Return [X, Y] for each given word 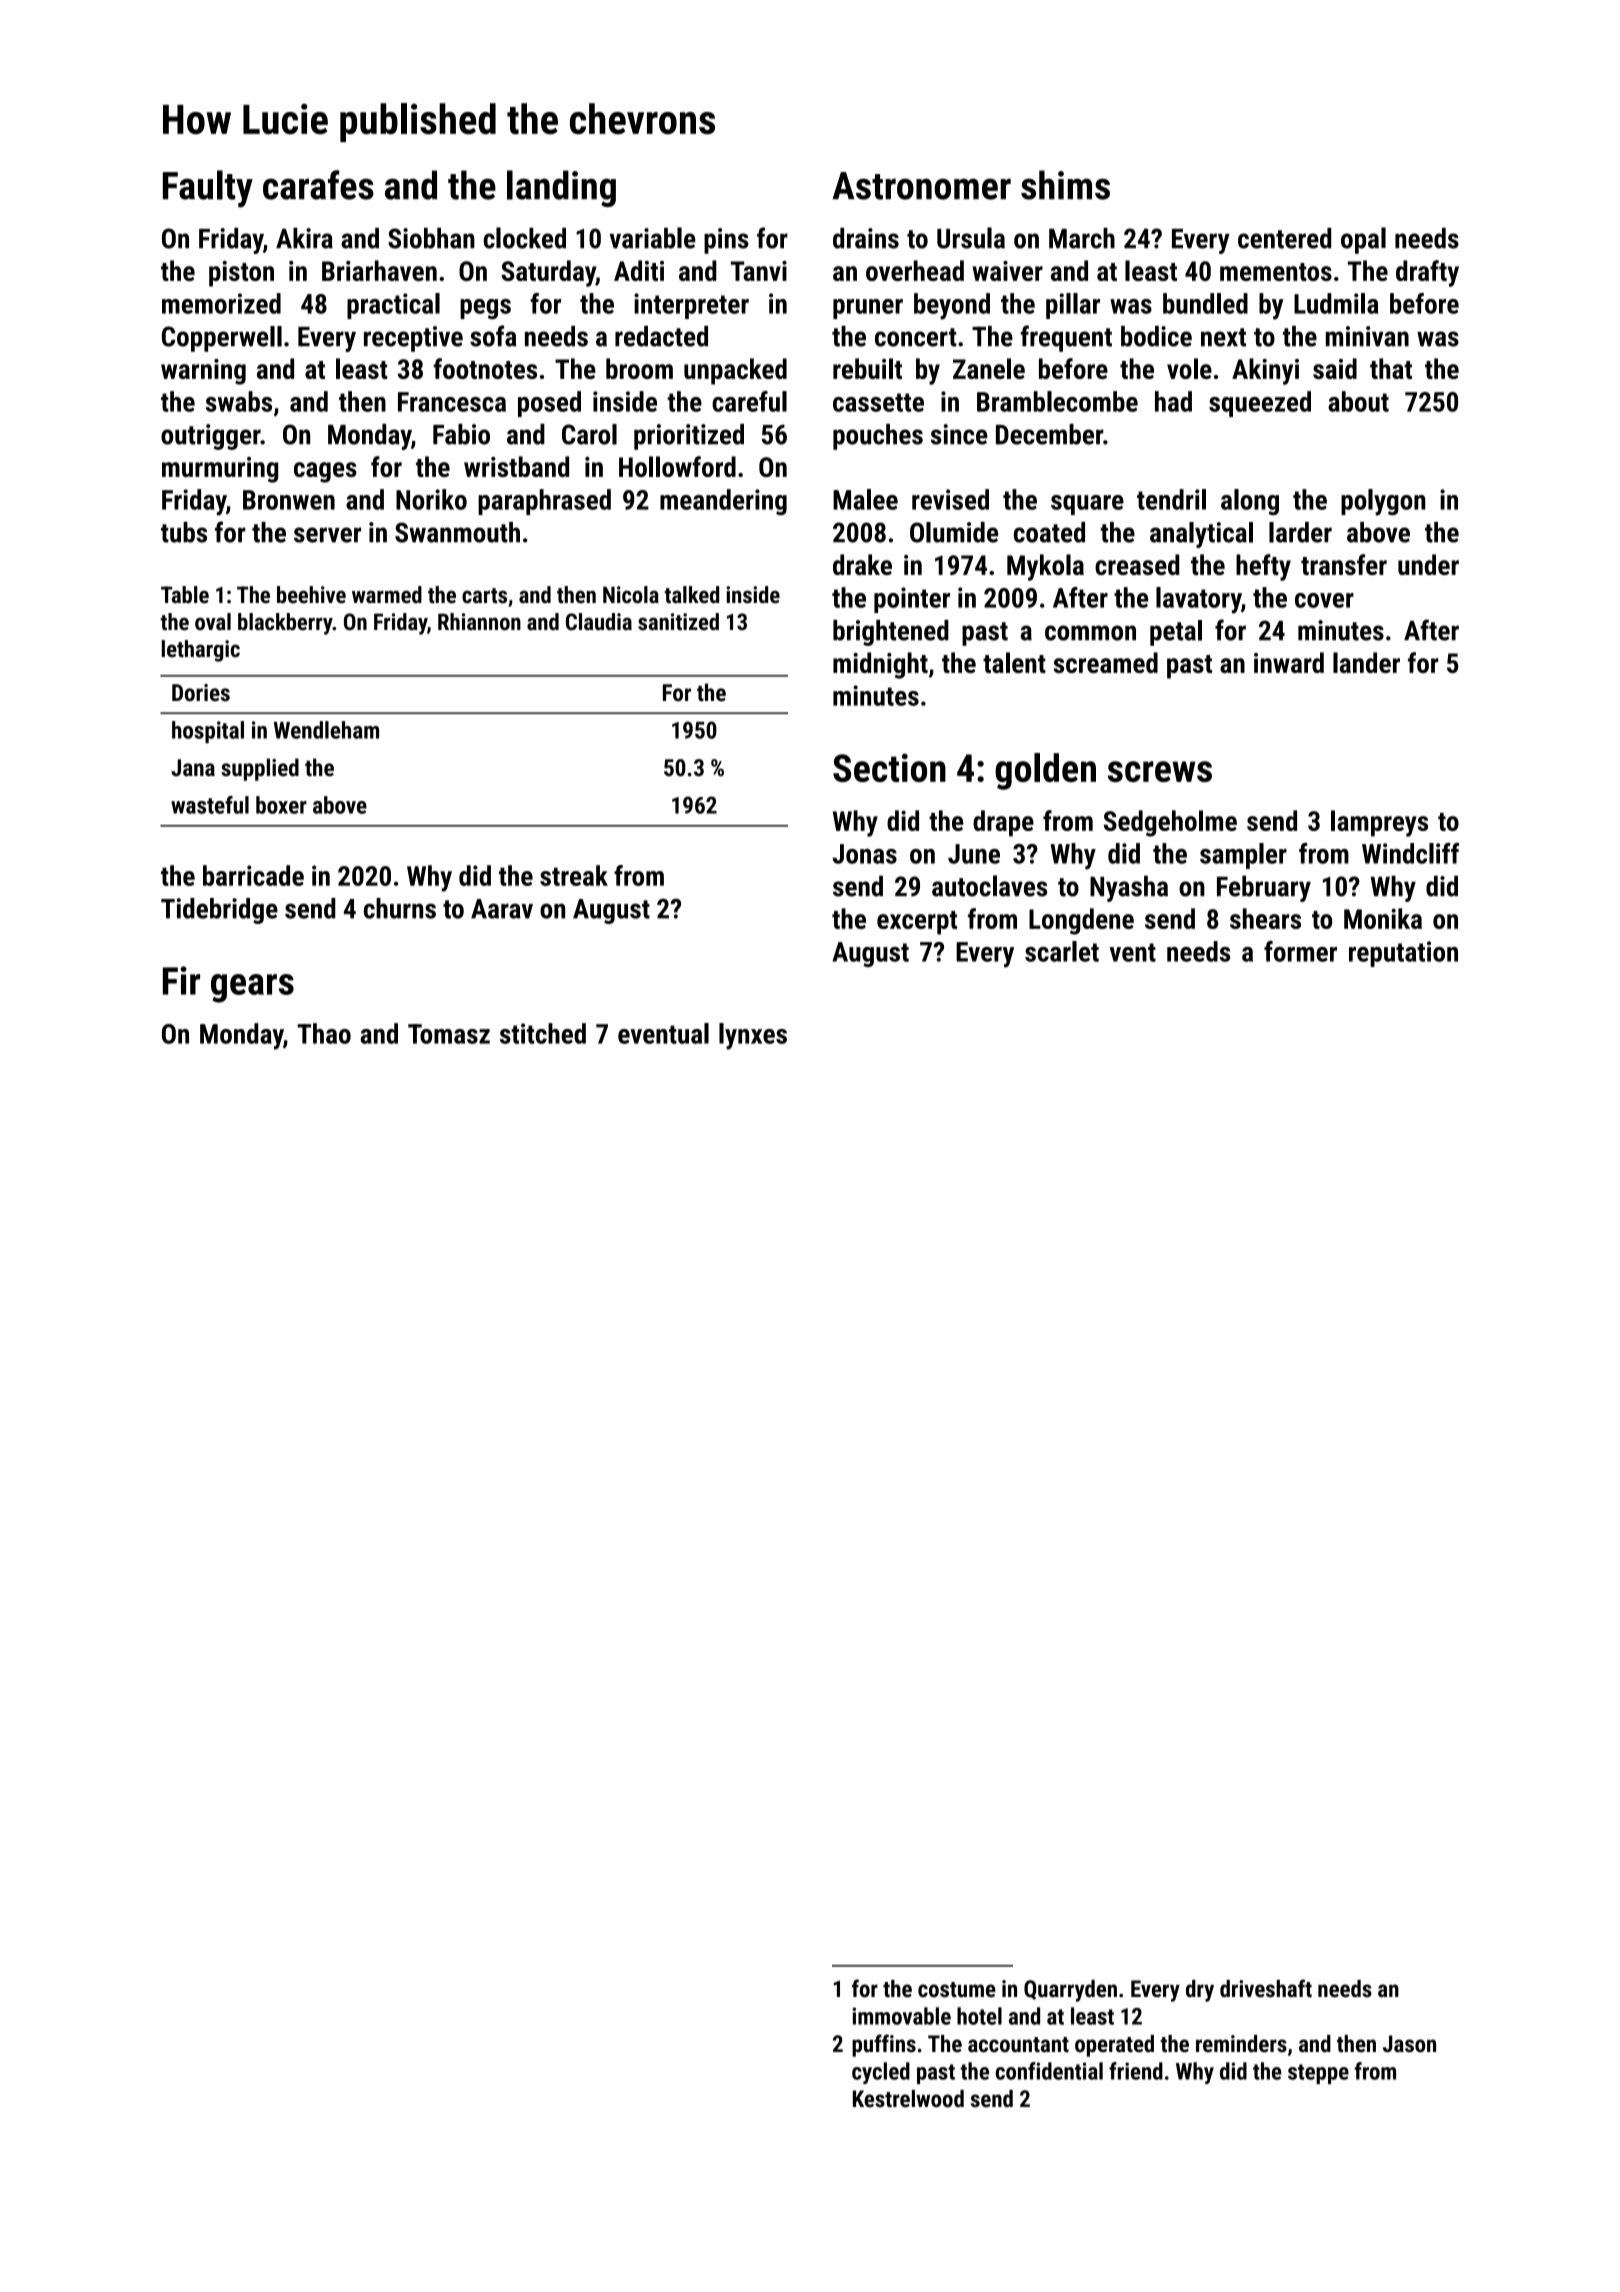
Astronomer [921, 186]
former [1300, 951]
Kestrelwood [908, 2099]
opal [1363, 240]
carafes [318, 185]
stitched [543, 1033]
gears [252, 988]
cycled [881, 2073]
